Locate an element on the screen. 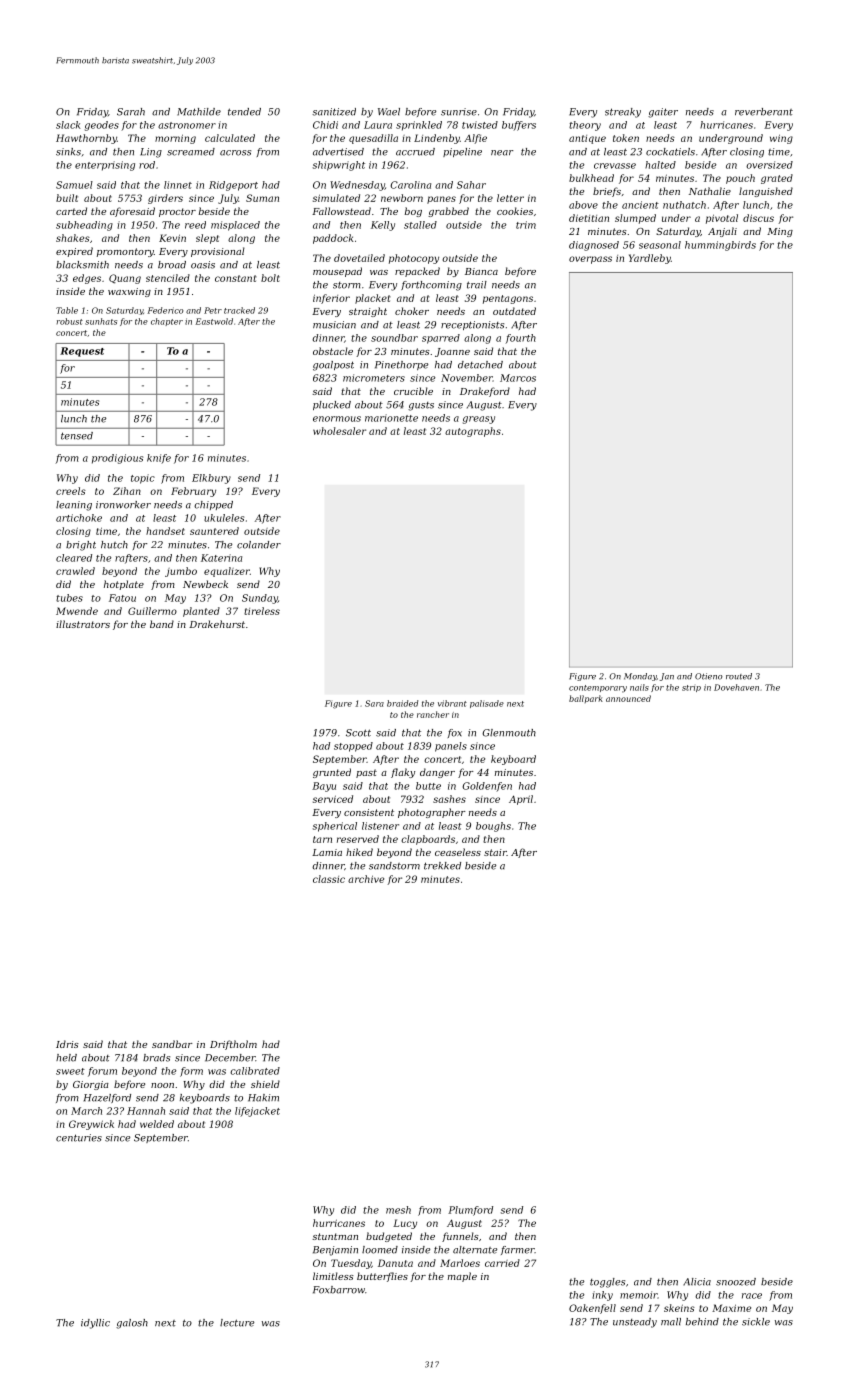 The image size is (849, 1400). farmer is located at coordinates (518, 1250).
